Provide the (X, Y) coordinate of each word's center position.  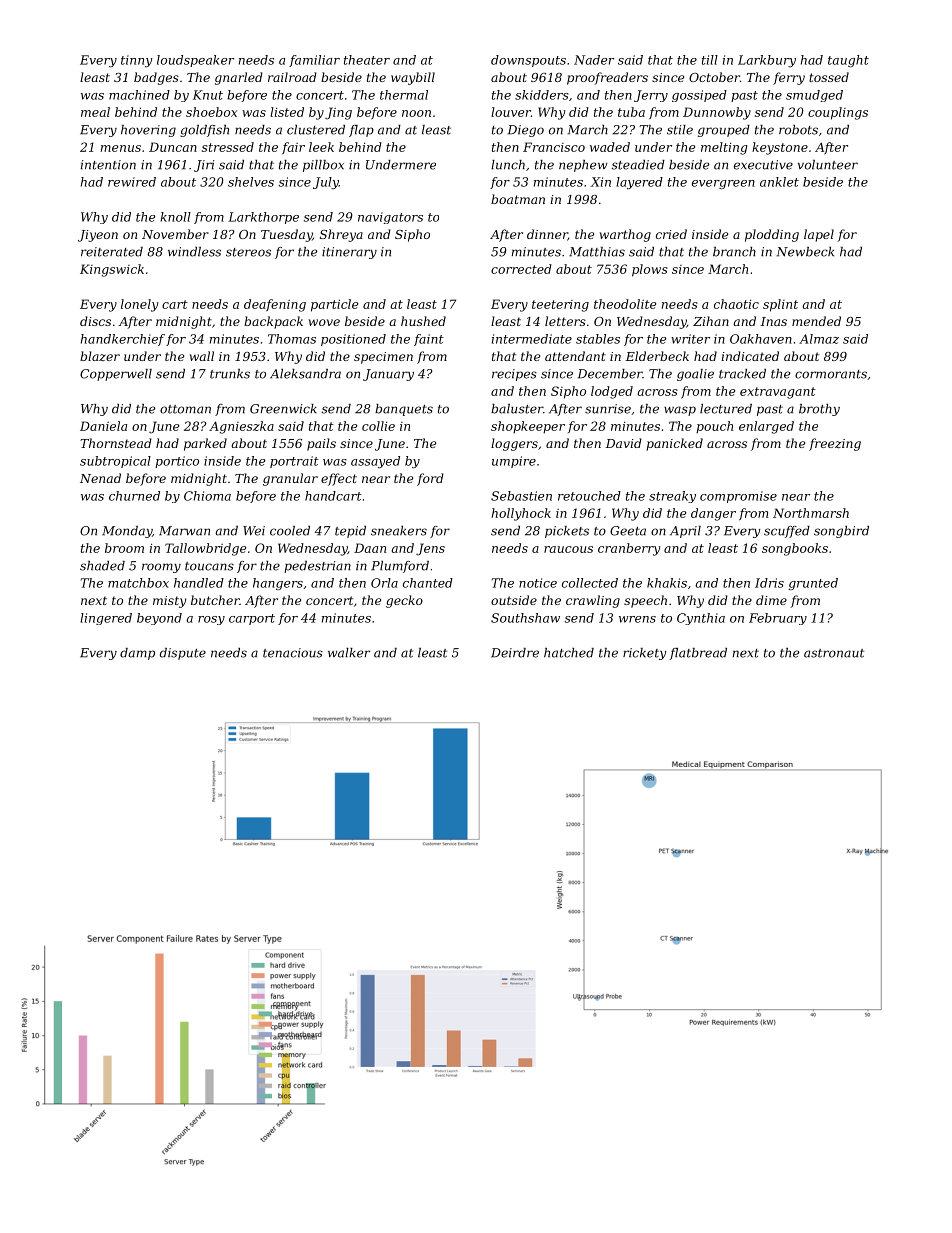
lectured (726, 409)
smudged (814, 96)
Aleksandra (305, 374)
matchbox (138, 583)
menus (121, 148)
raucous (568, 549)
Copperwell (116, 375)
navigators (390, 218)
